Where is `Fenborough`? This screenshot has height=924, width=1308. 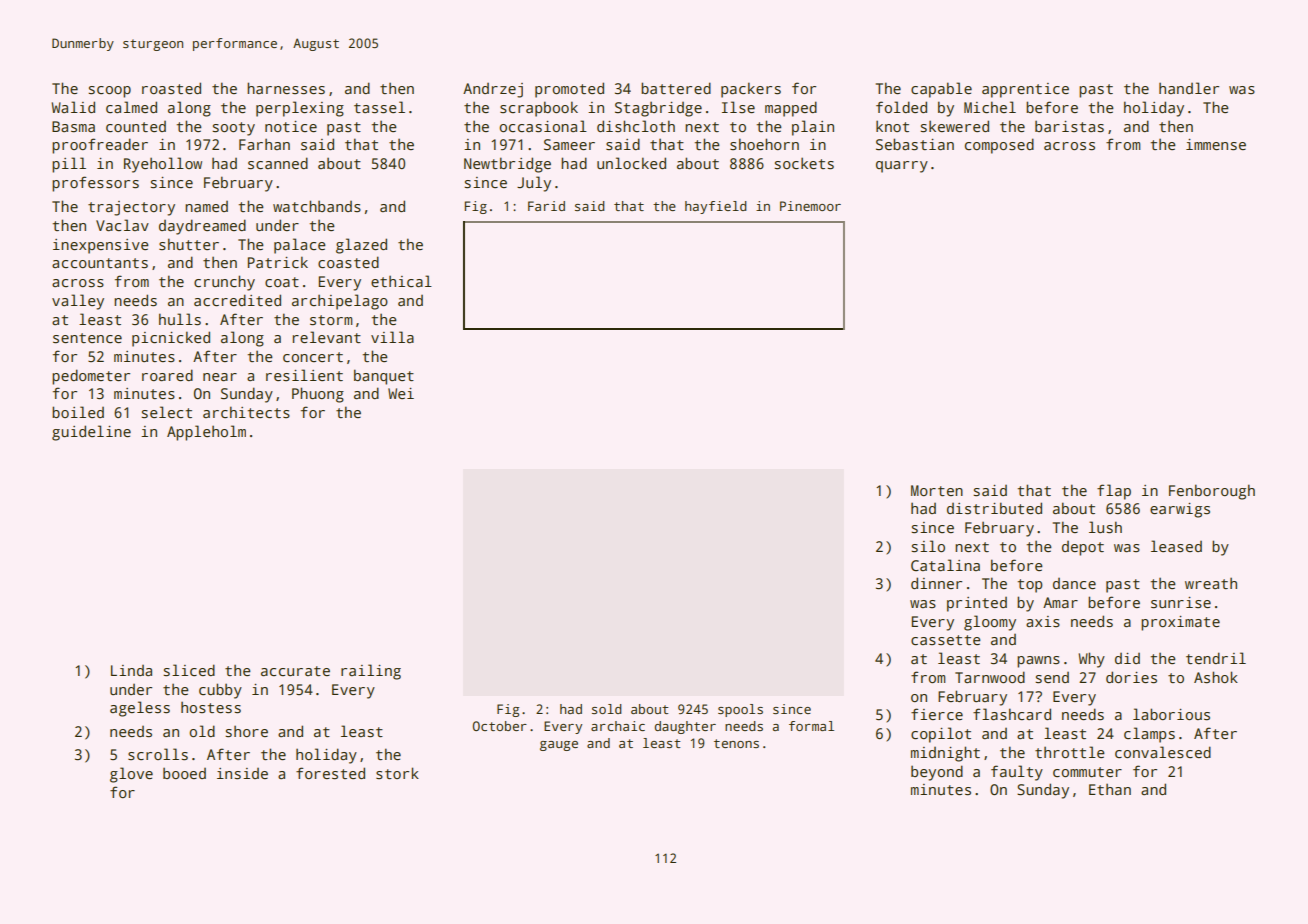 Fenborough is located at coordinates (1212, 492).
